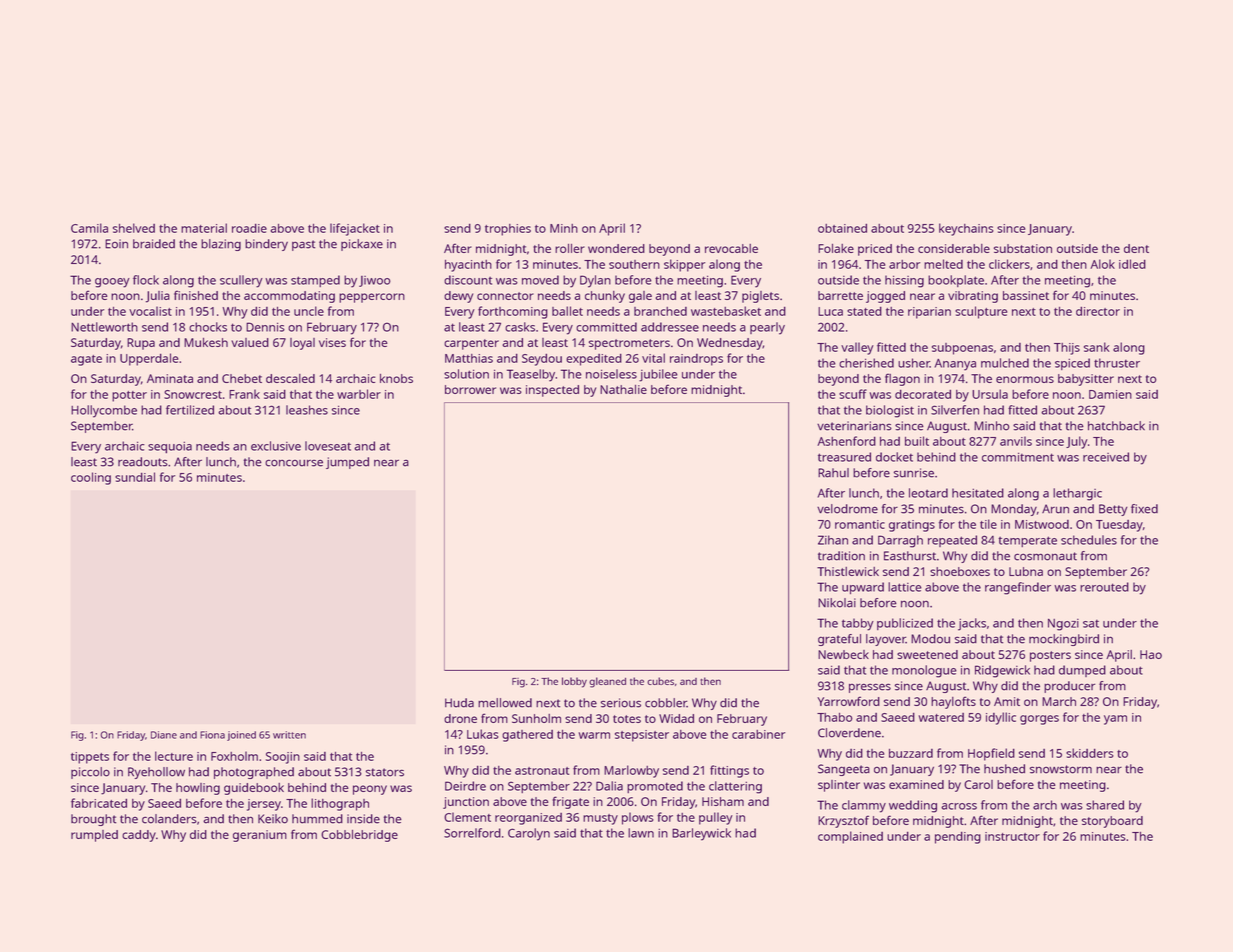  What do you see at coordinates (249, 228) in the screenshot?
I see `roadie` at bounding box center [249, 228].
